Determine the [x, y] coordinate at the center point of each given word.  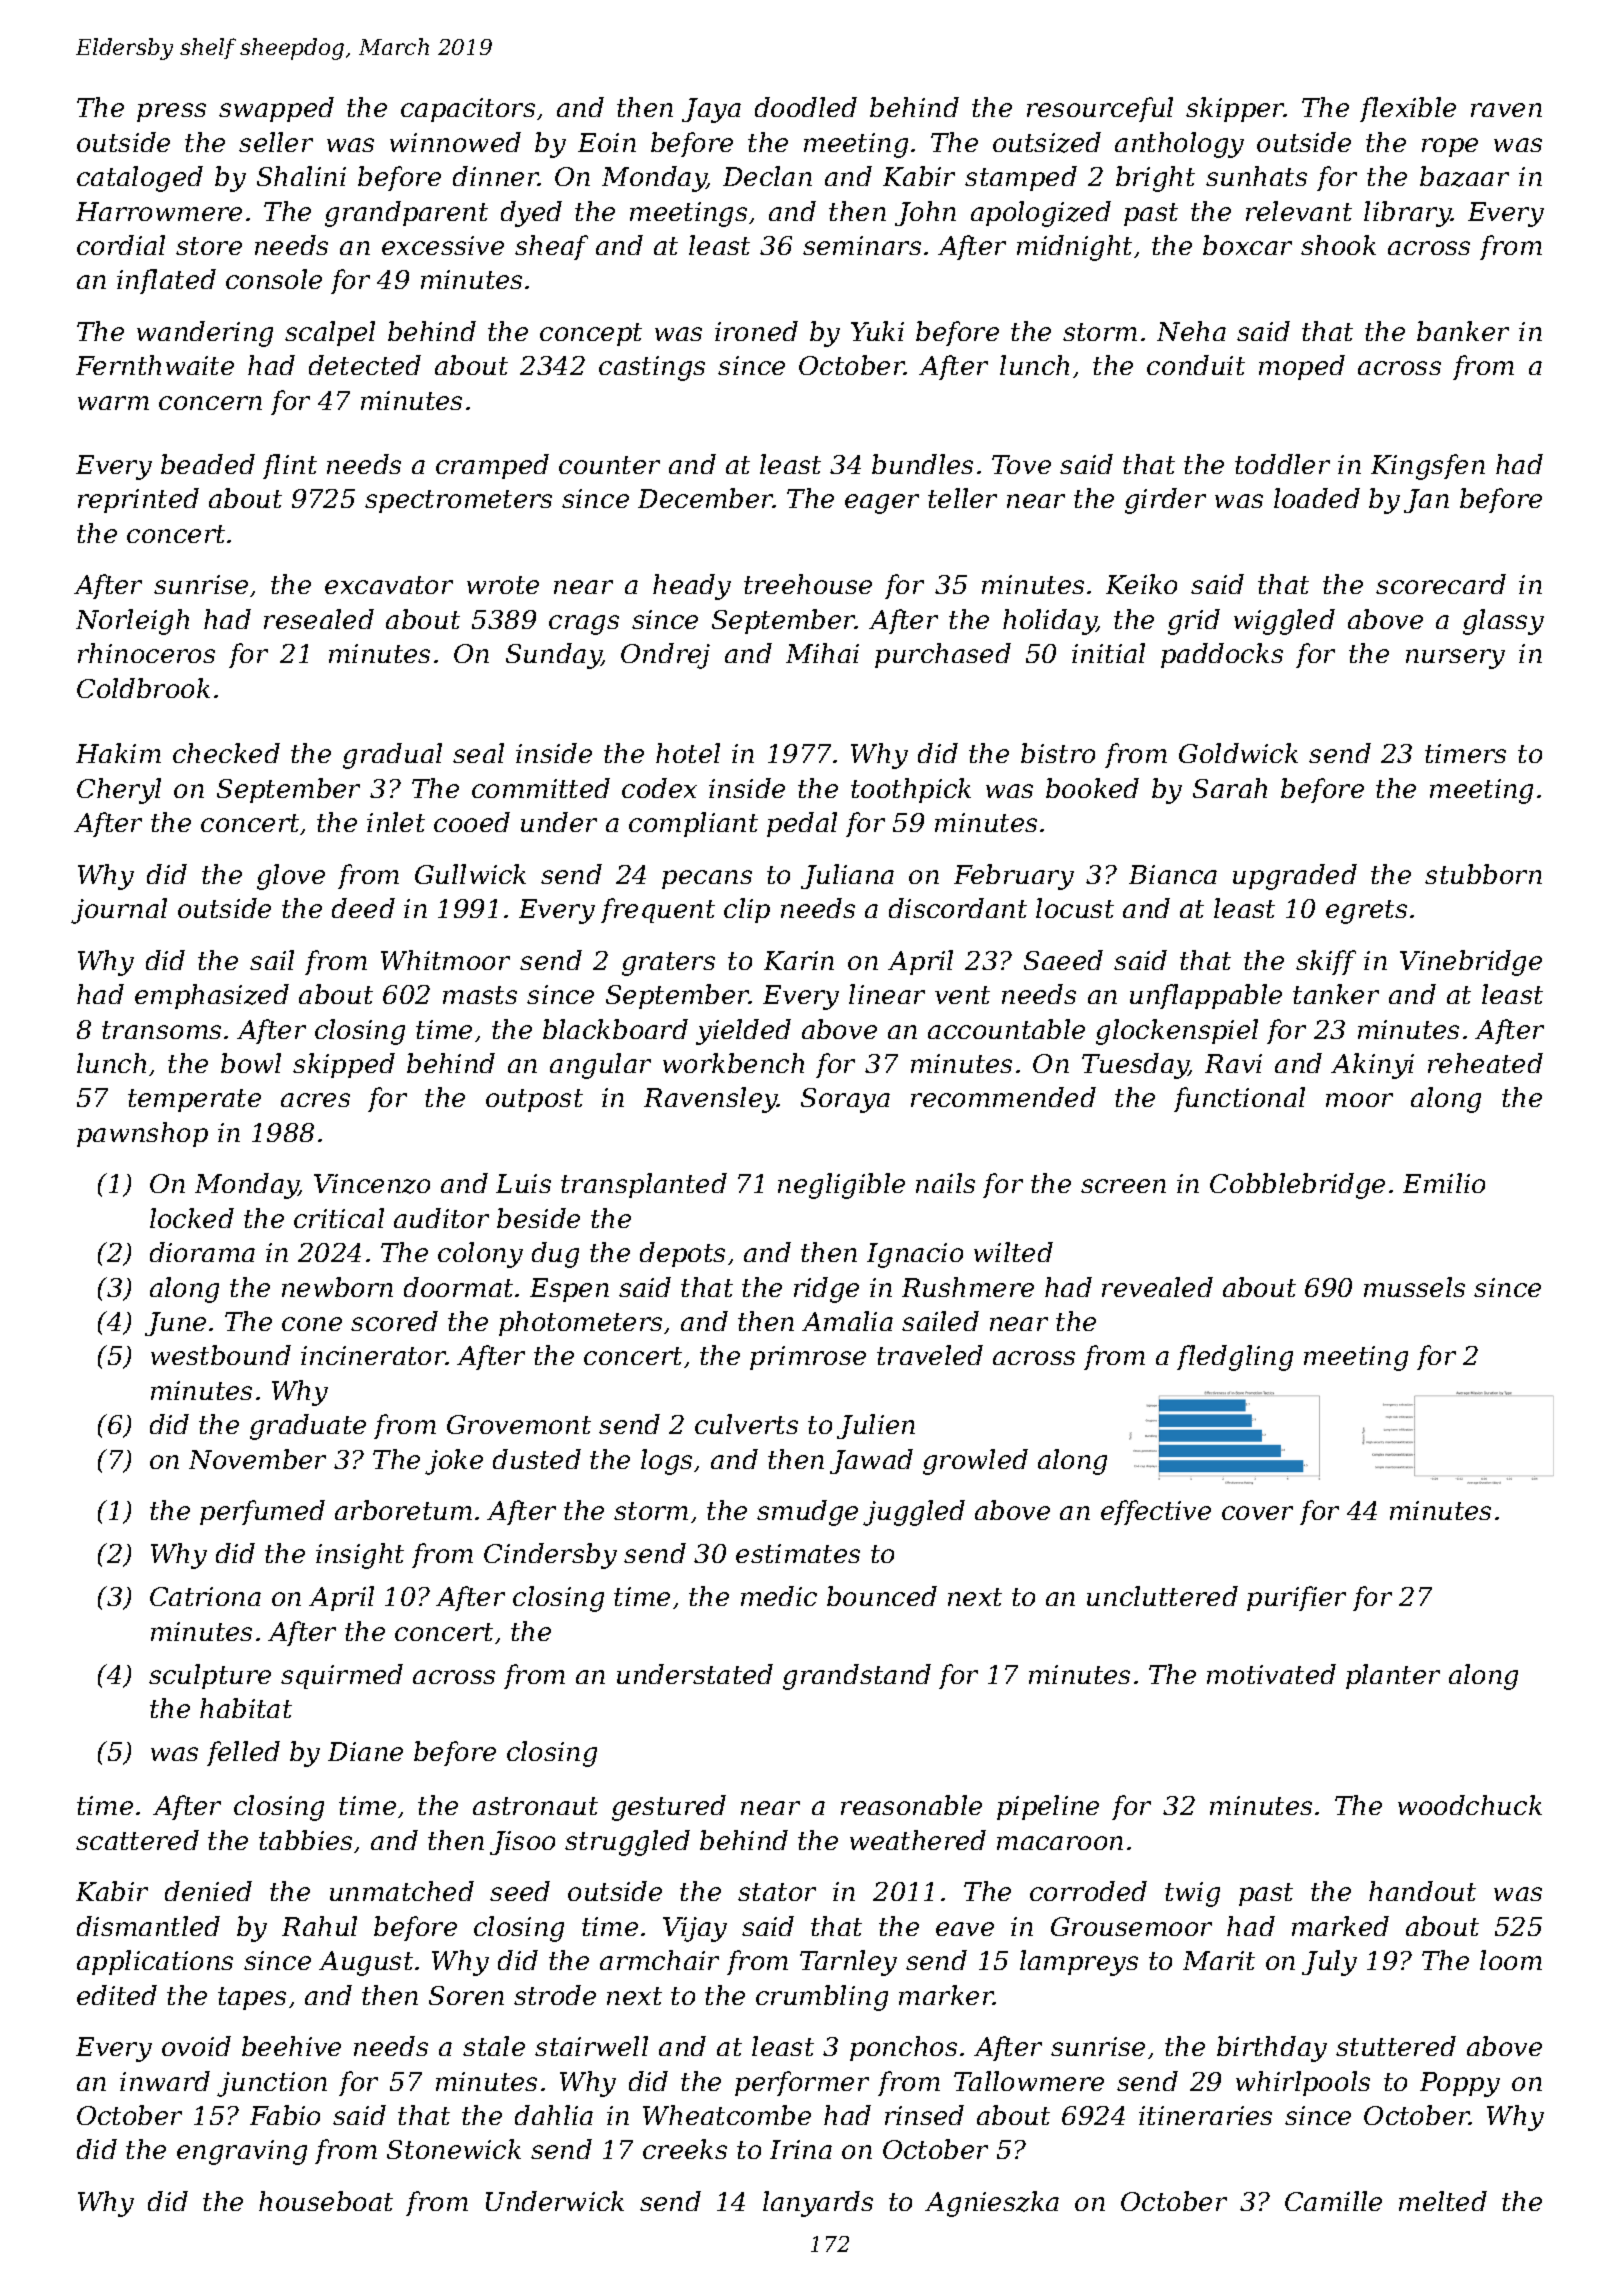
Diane [365, 1751]
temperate [194, 1100]
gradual [392, 756]
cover [1257, 1513]
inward [165, 2081]
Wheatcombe [727, 2115]
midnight [1074, 248]
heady [692, 587]
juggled [914, 1513]
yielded [743, 1032]
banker [1463, 331]
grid [1194, 622]
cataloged [140, 179]
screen [1123, 1186]
